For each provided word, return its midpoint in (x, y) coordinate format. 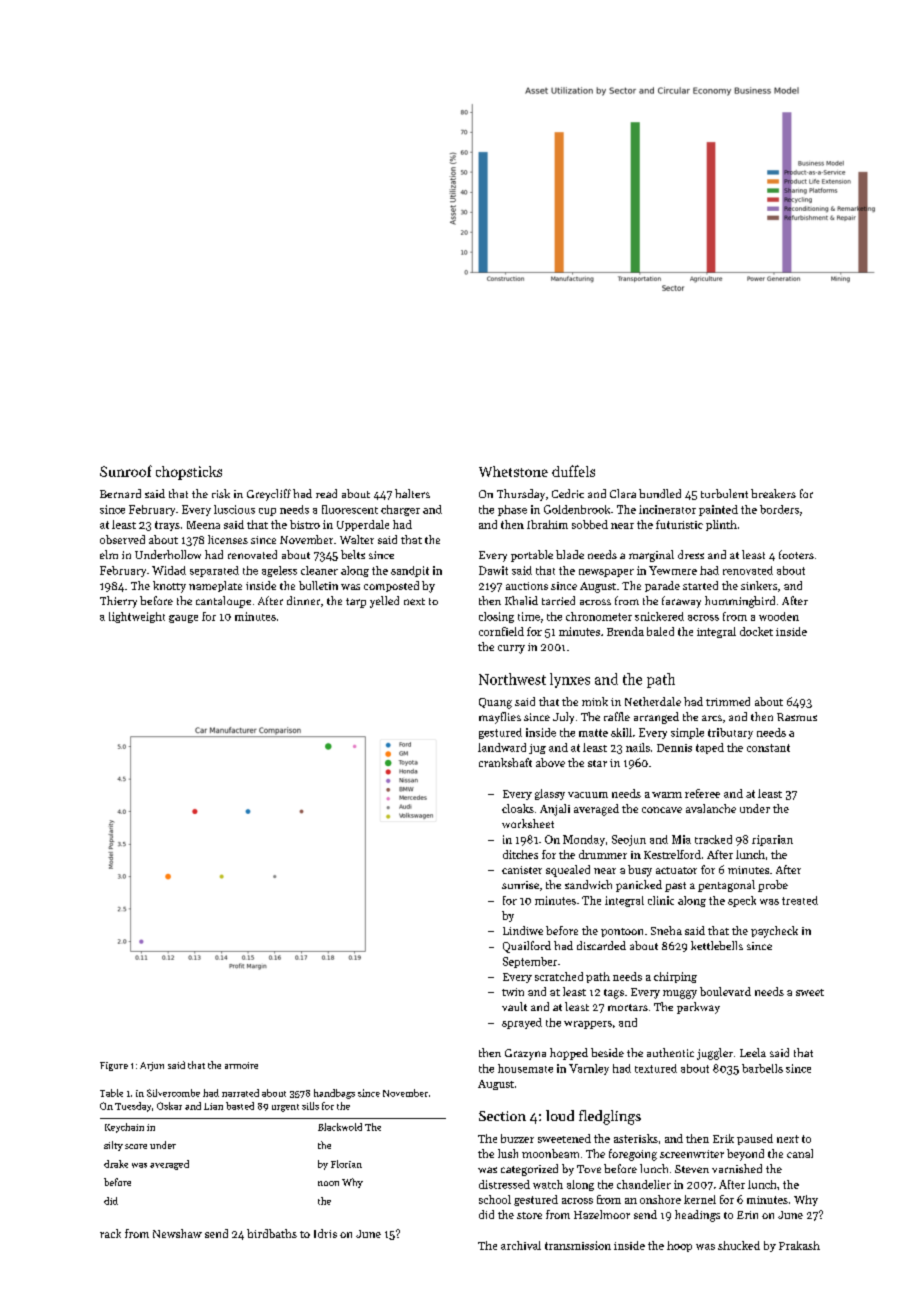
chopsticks (189, 473)
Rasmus (797, 717)
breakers (773, 493)
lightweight (137, 617)
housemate (525, 1068)
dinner (303, 600)
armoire (241, 1065)
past (675, 887)
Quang (495, 703)
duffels (573, 471)
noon (328, 1183)
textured (656, 1068)
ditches (520, 854)
